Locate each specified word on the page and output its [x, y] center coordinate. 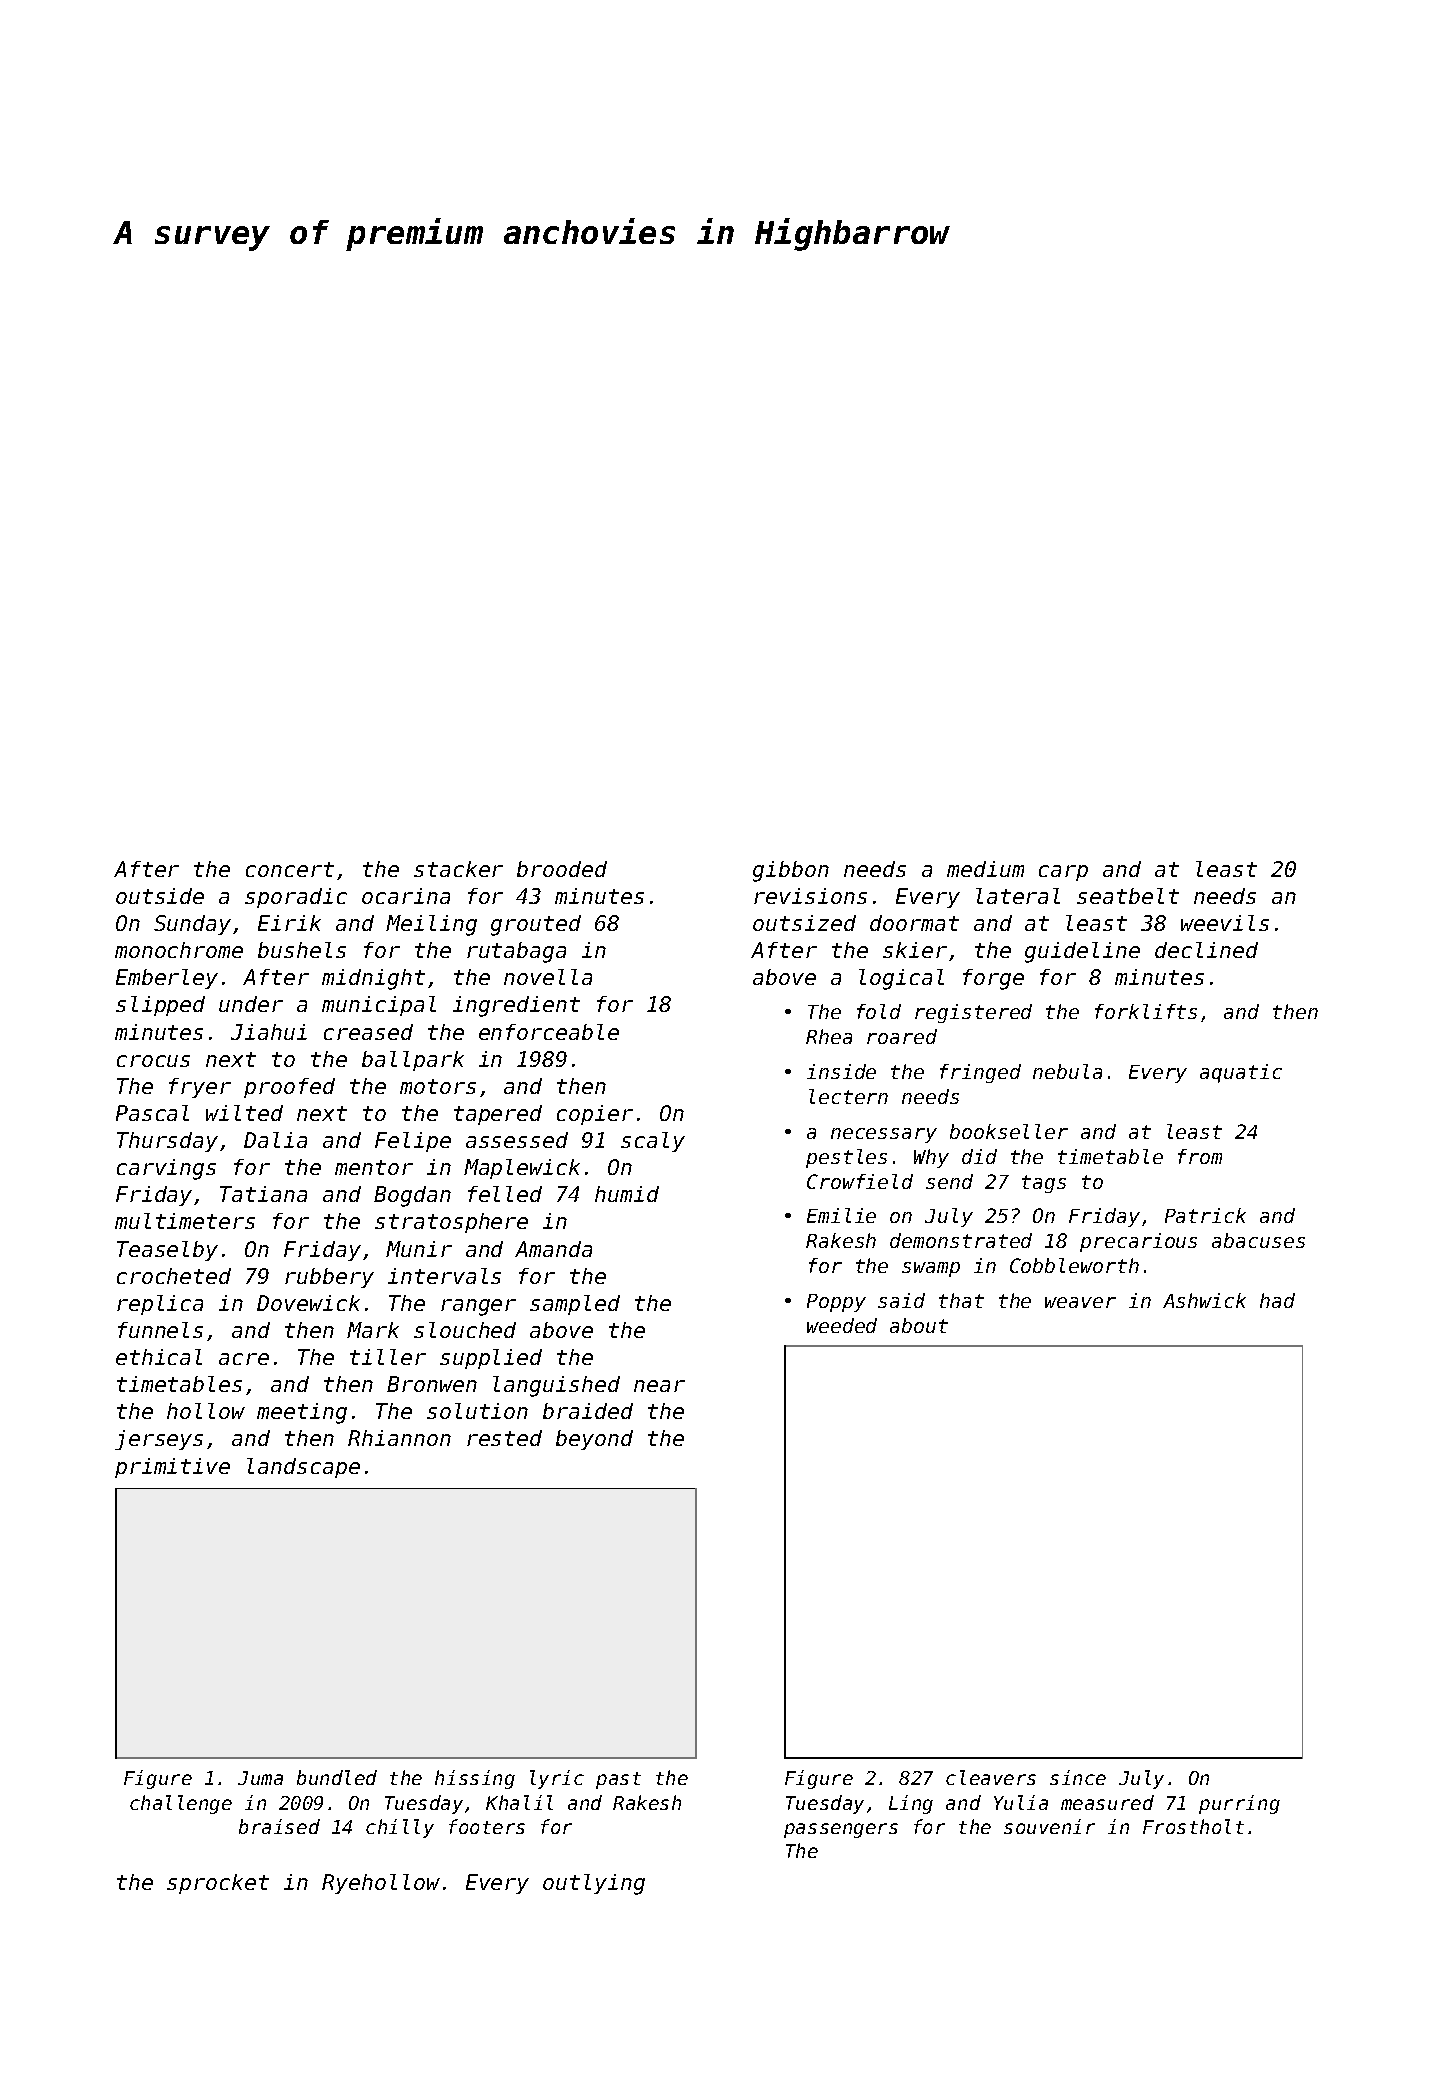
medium [985, 869]
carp [1063, 873]
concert [290, 869]
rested [504, 1438]
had [1277, 1300]
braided [588, 1411]
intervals [444, 1276]
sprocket [218, 1884]
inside [841, 1071]
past [618, 1780]
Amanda [553, 1249]
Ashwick [1204, 1300]
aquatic [1241, 1073]
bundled [337, 1777]
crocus [153, 1061]
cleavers [991, 1777]
